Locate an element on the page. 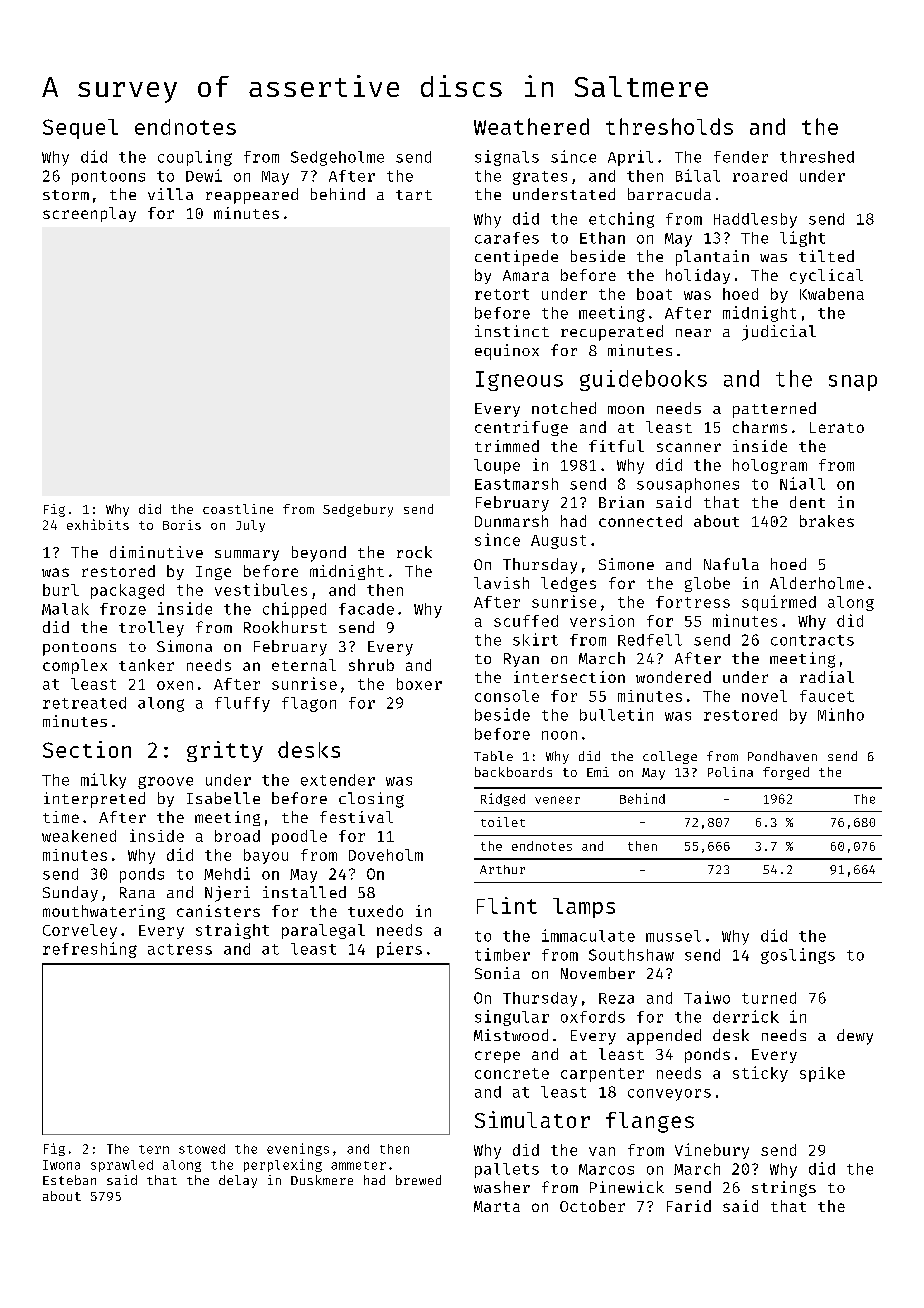 The height and width of the document is (1308, 924). forged is located at coordinates (786, 773).
